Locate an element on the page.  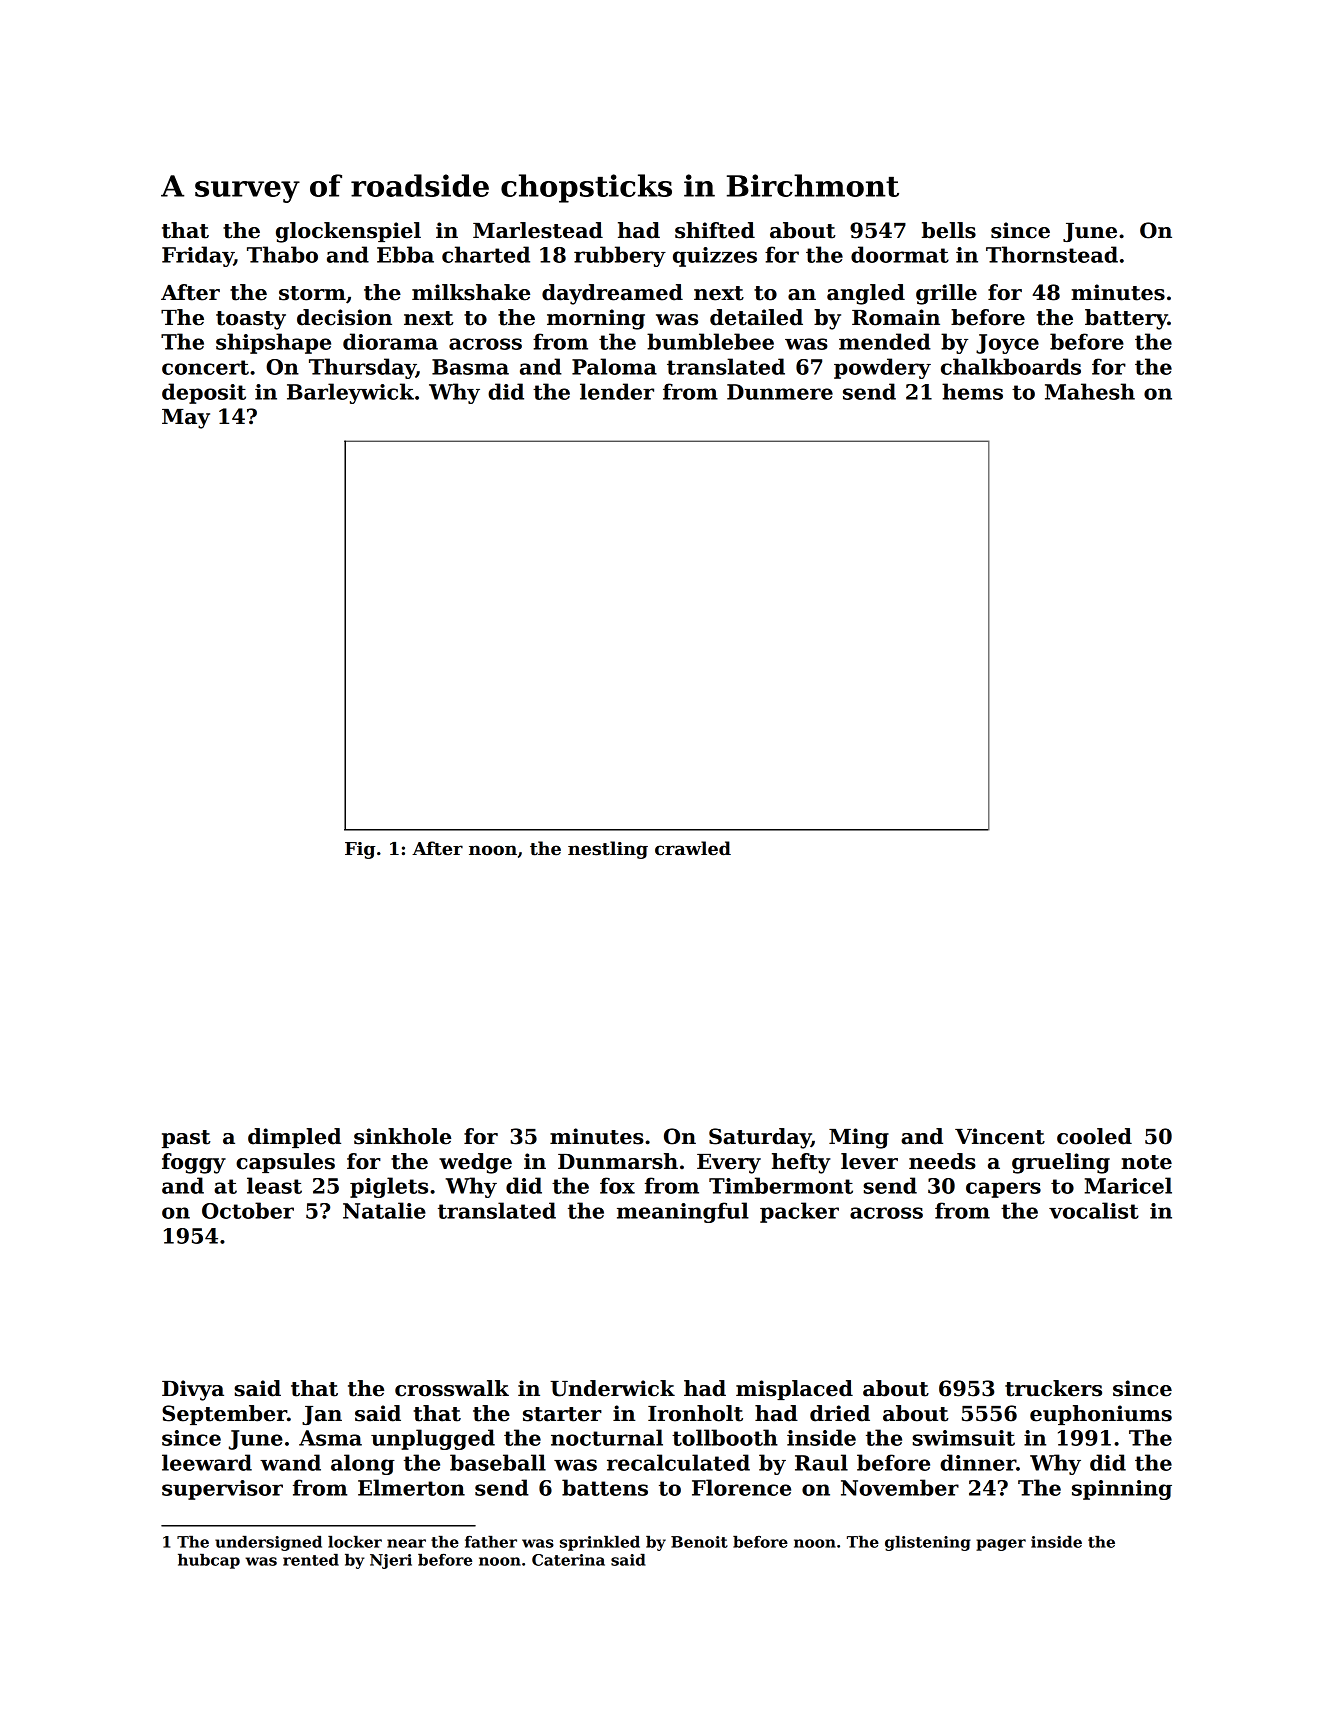
bells is located at coordinates (949, 230).
